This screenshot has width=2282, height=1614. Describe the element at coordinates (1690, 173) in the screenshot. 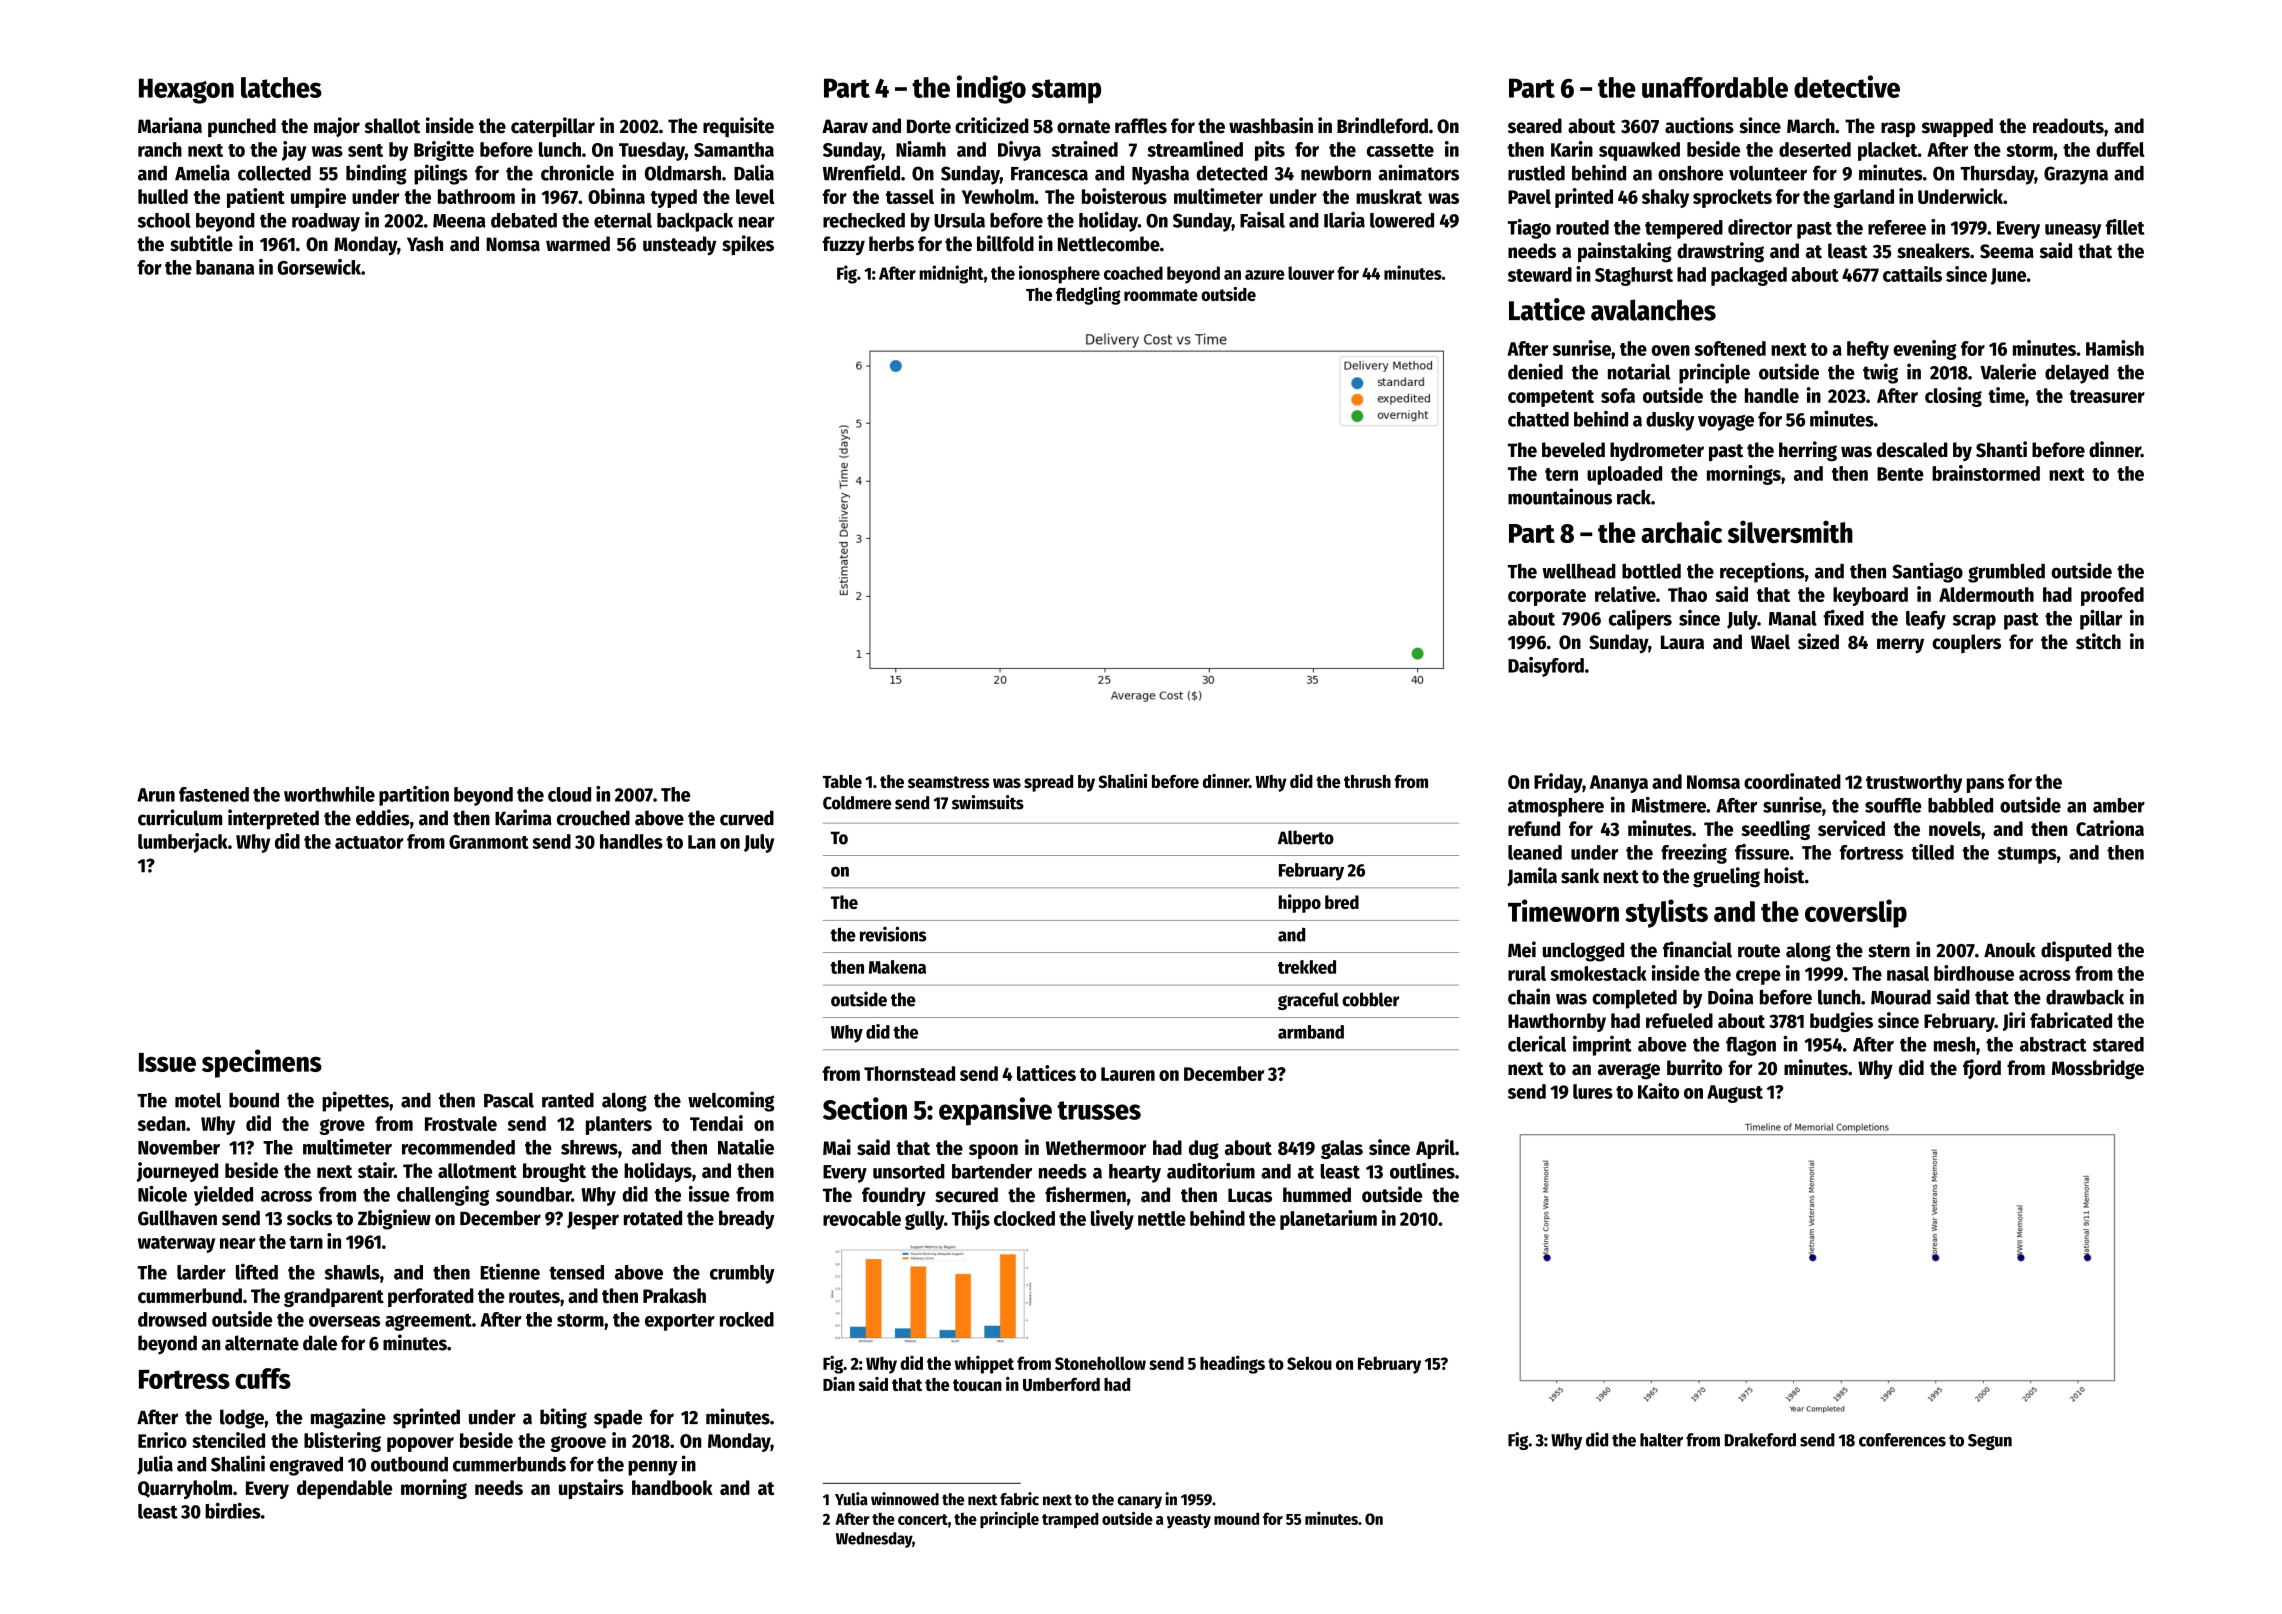

I see `onshore` at that location.
